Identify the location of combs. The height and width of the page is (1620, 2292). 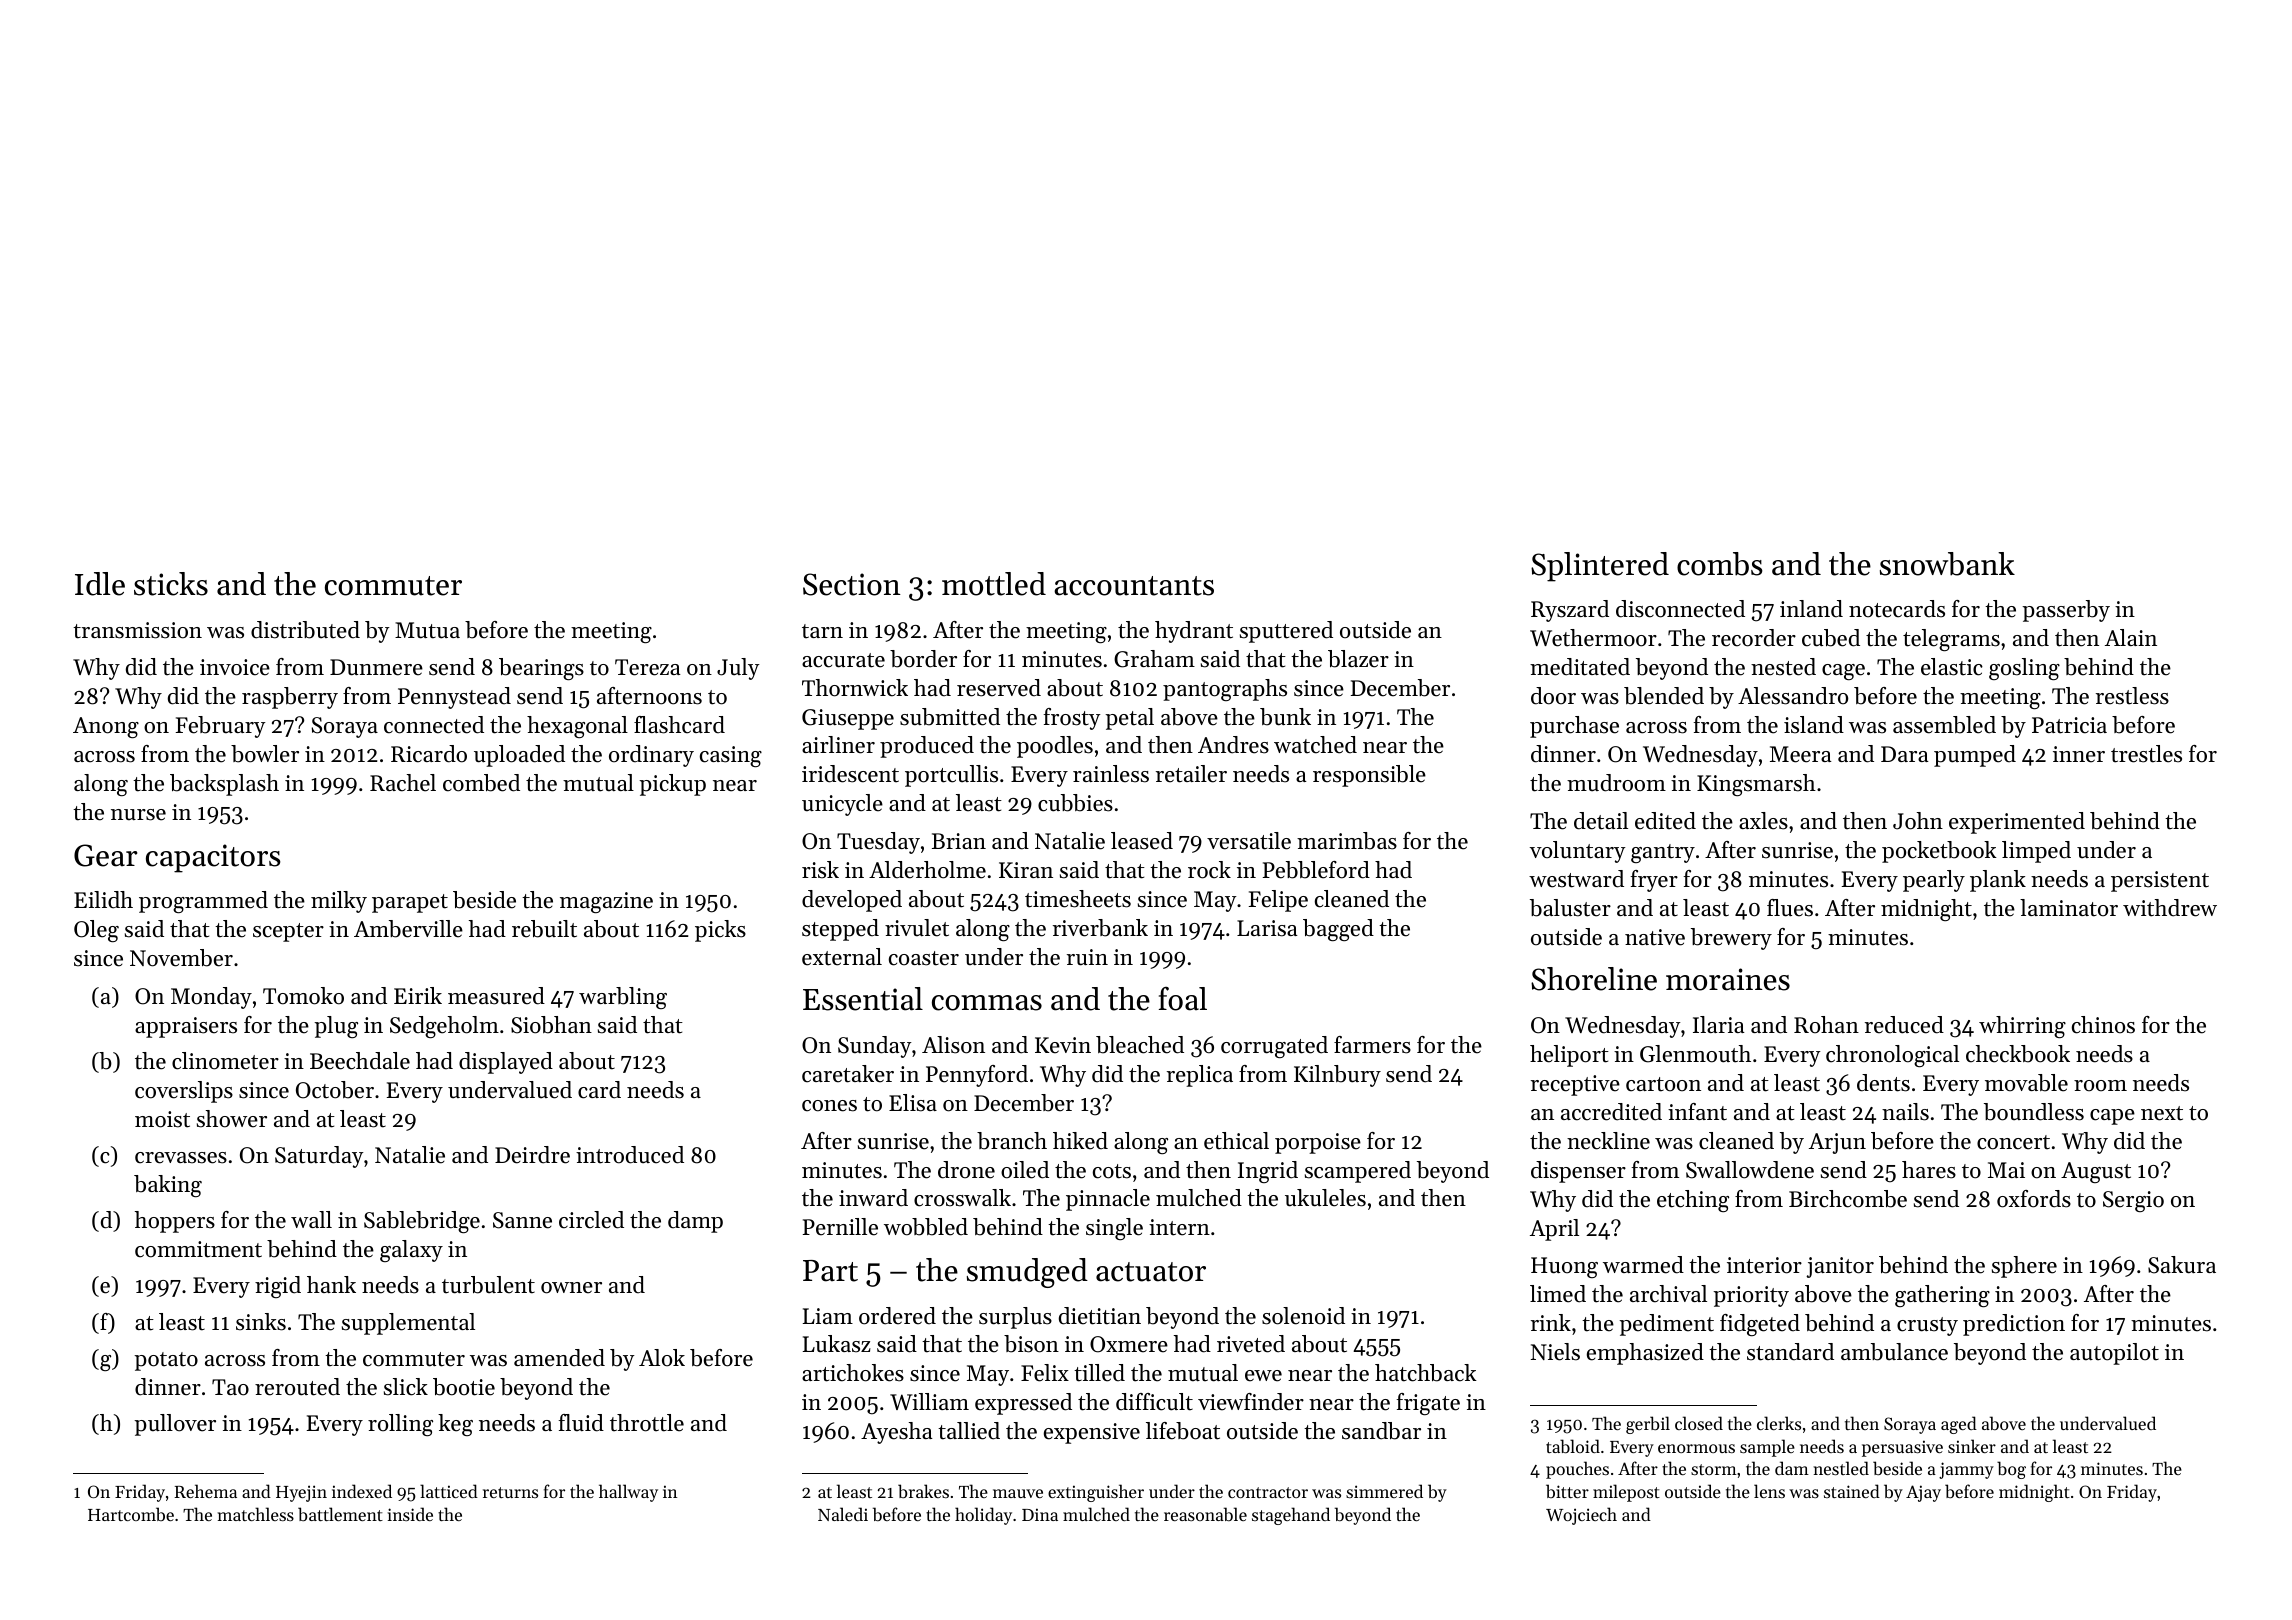
(1719, 564).
